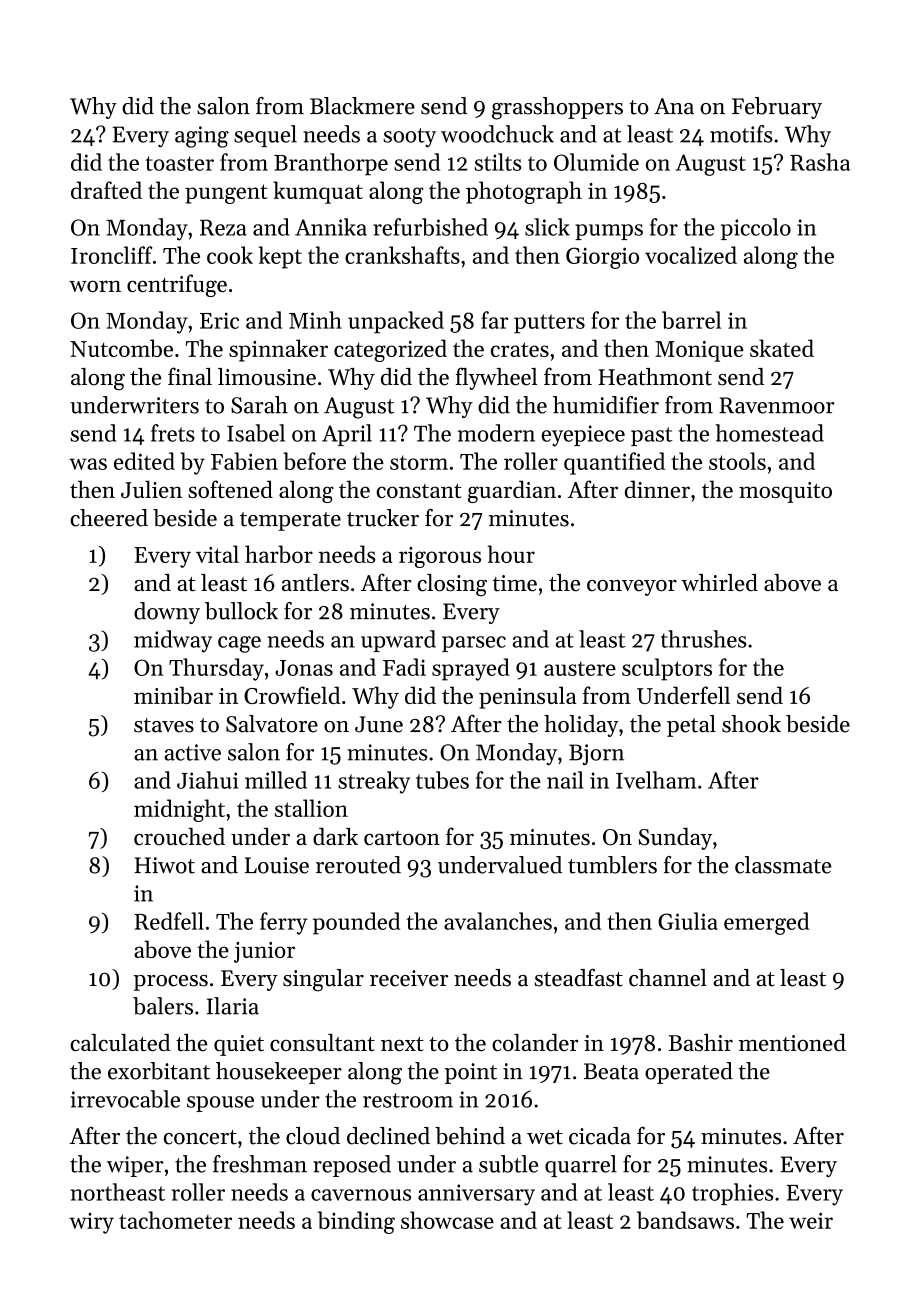 The width and height of the screenshot is (924, 1311). Describe the element at coordinates (121, 348) in the screenshot. I see `Nutcombe` at that location.
